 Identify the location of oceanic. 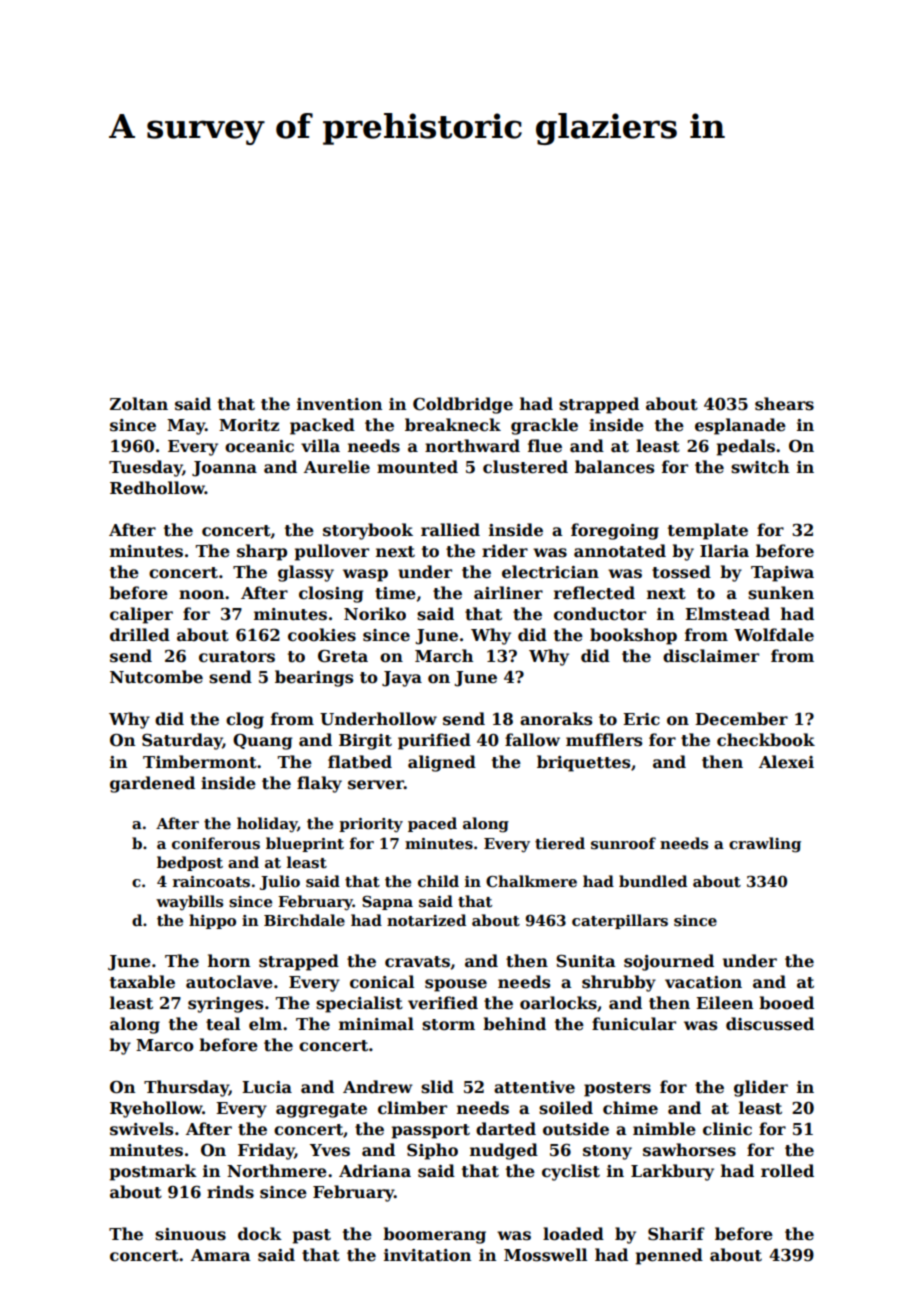
(259, 446).
